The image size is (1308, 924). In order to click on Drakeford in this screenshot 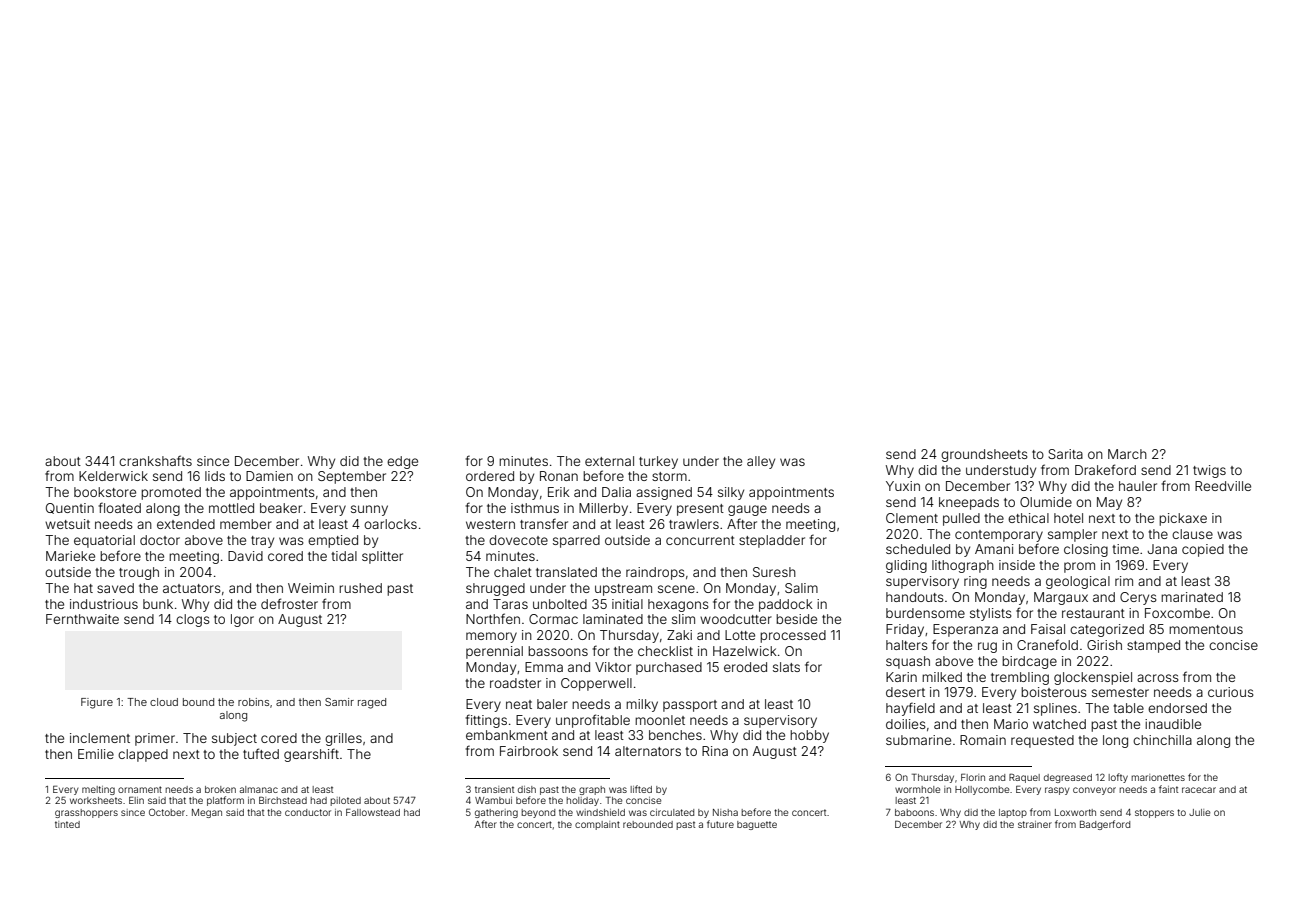, I will do `click(1105, 469)`.
